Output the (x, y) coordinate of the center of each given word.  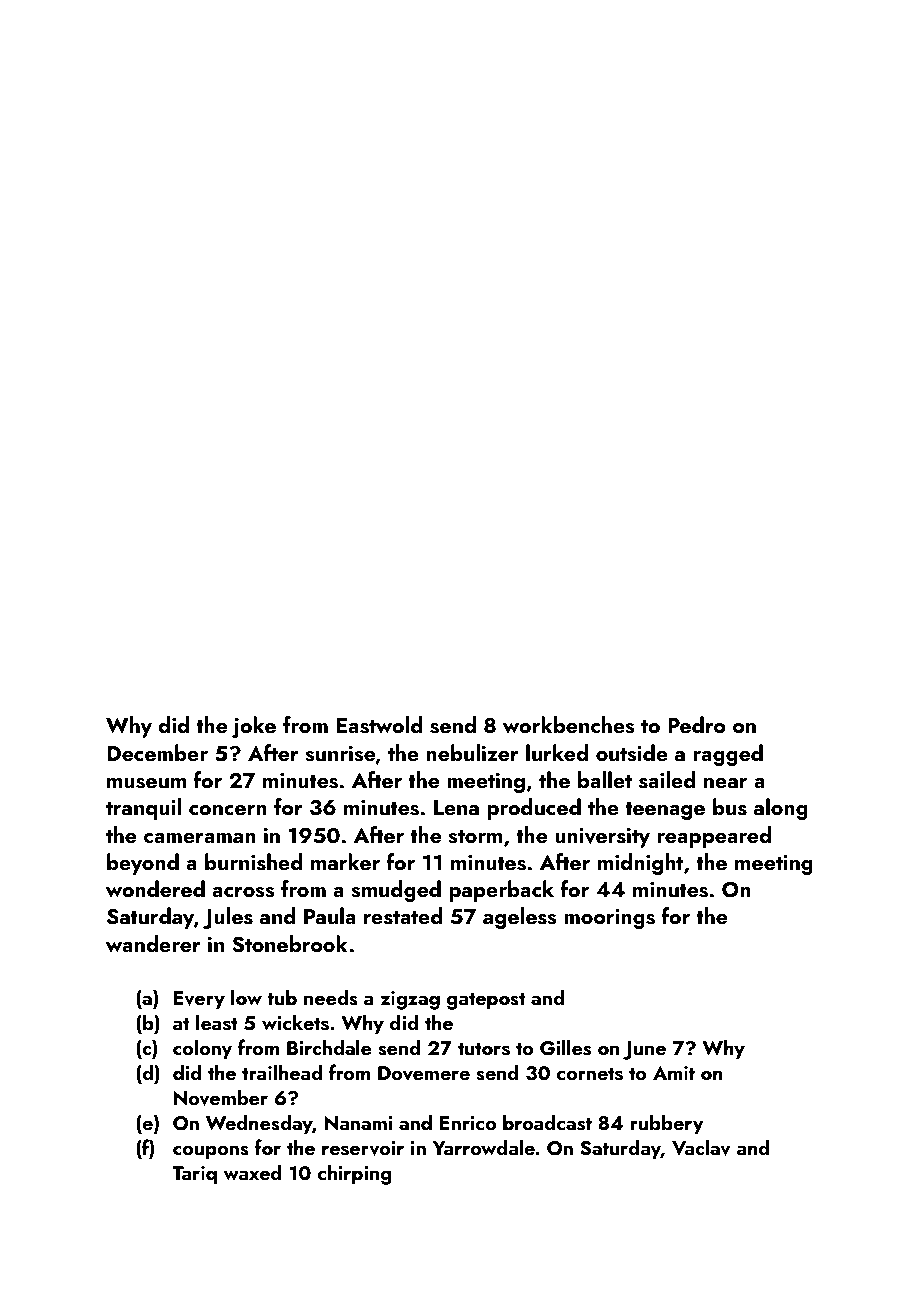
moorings (609, 919)
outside (632, 753)
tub (282, 997)
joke (254, 727)
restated (403, 916)
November (221, 1097)
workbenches (569, 725)
